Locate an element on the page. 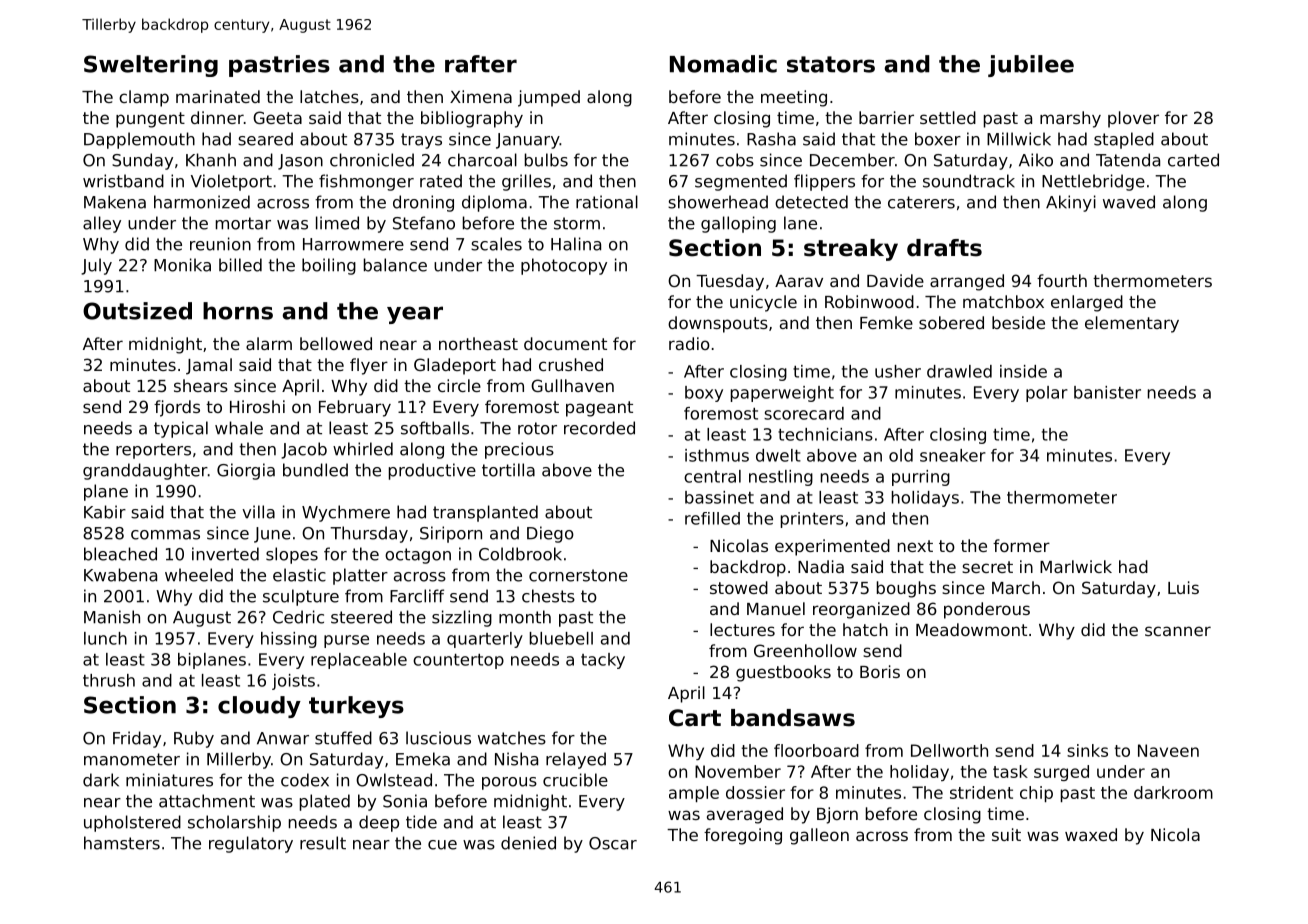 The height and width of the document is (924, 1308). Kwabena is located at coordinates (120, 575).
